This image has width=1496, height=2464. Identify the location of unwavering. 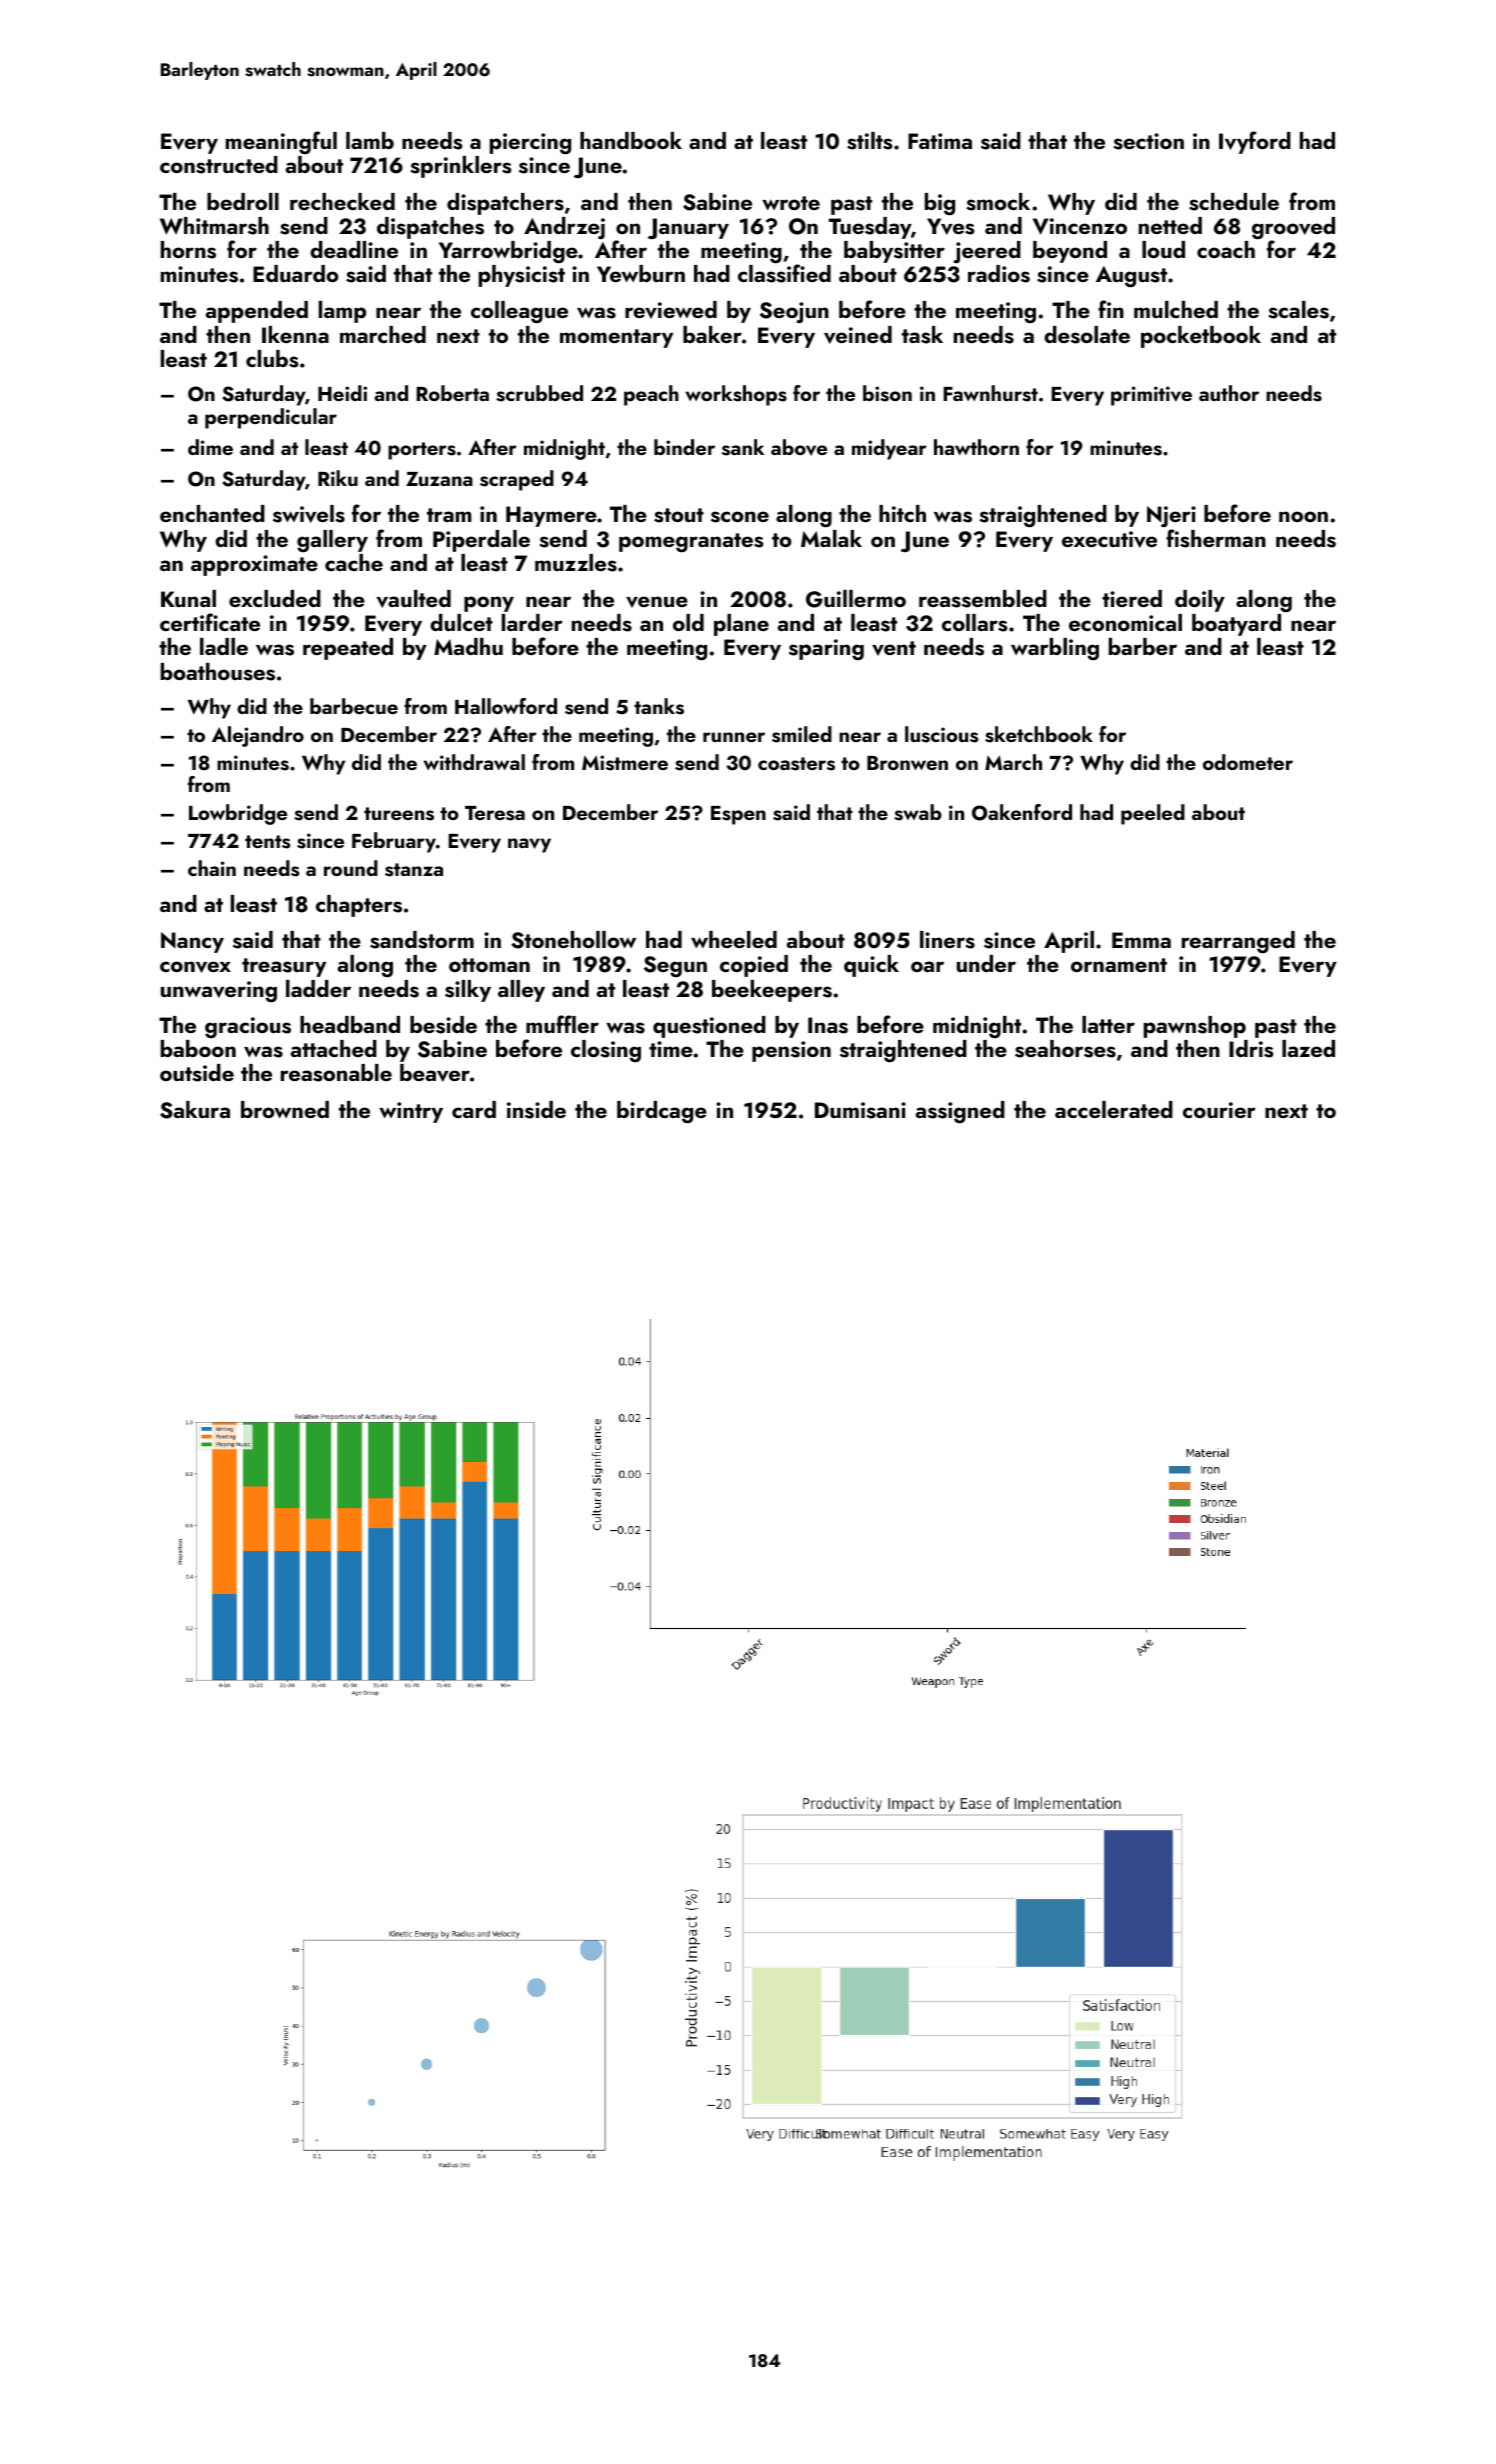
(219, 992).
